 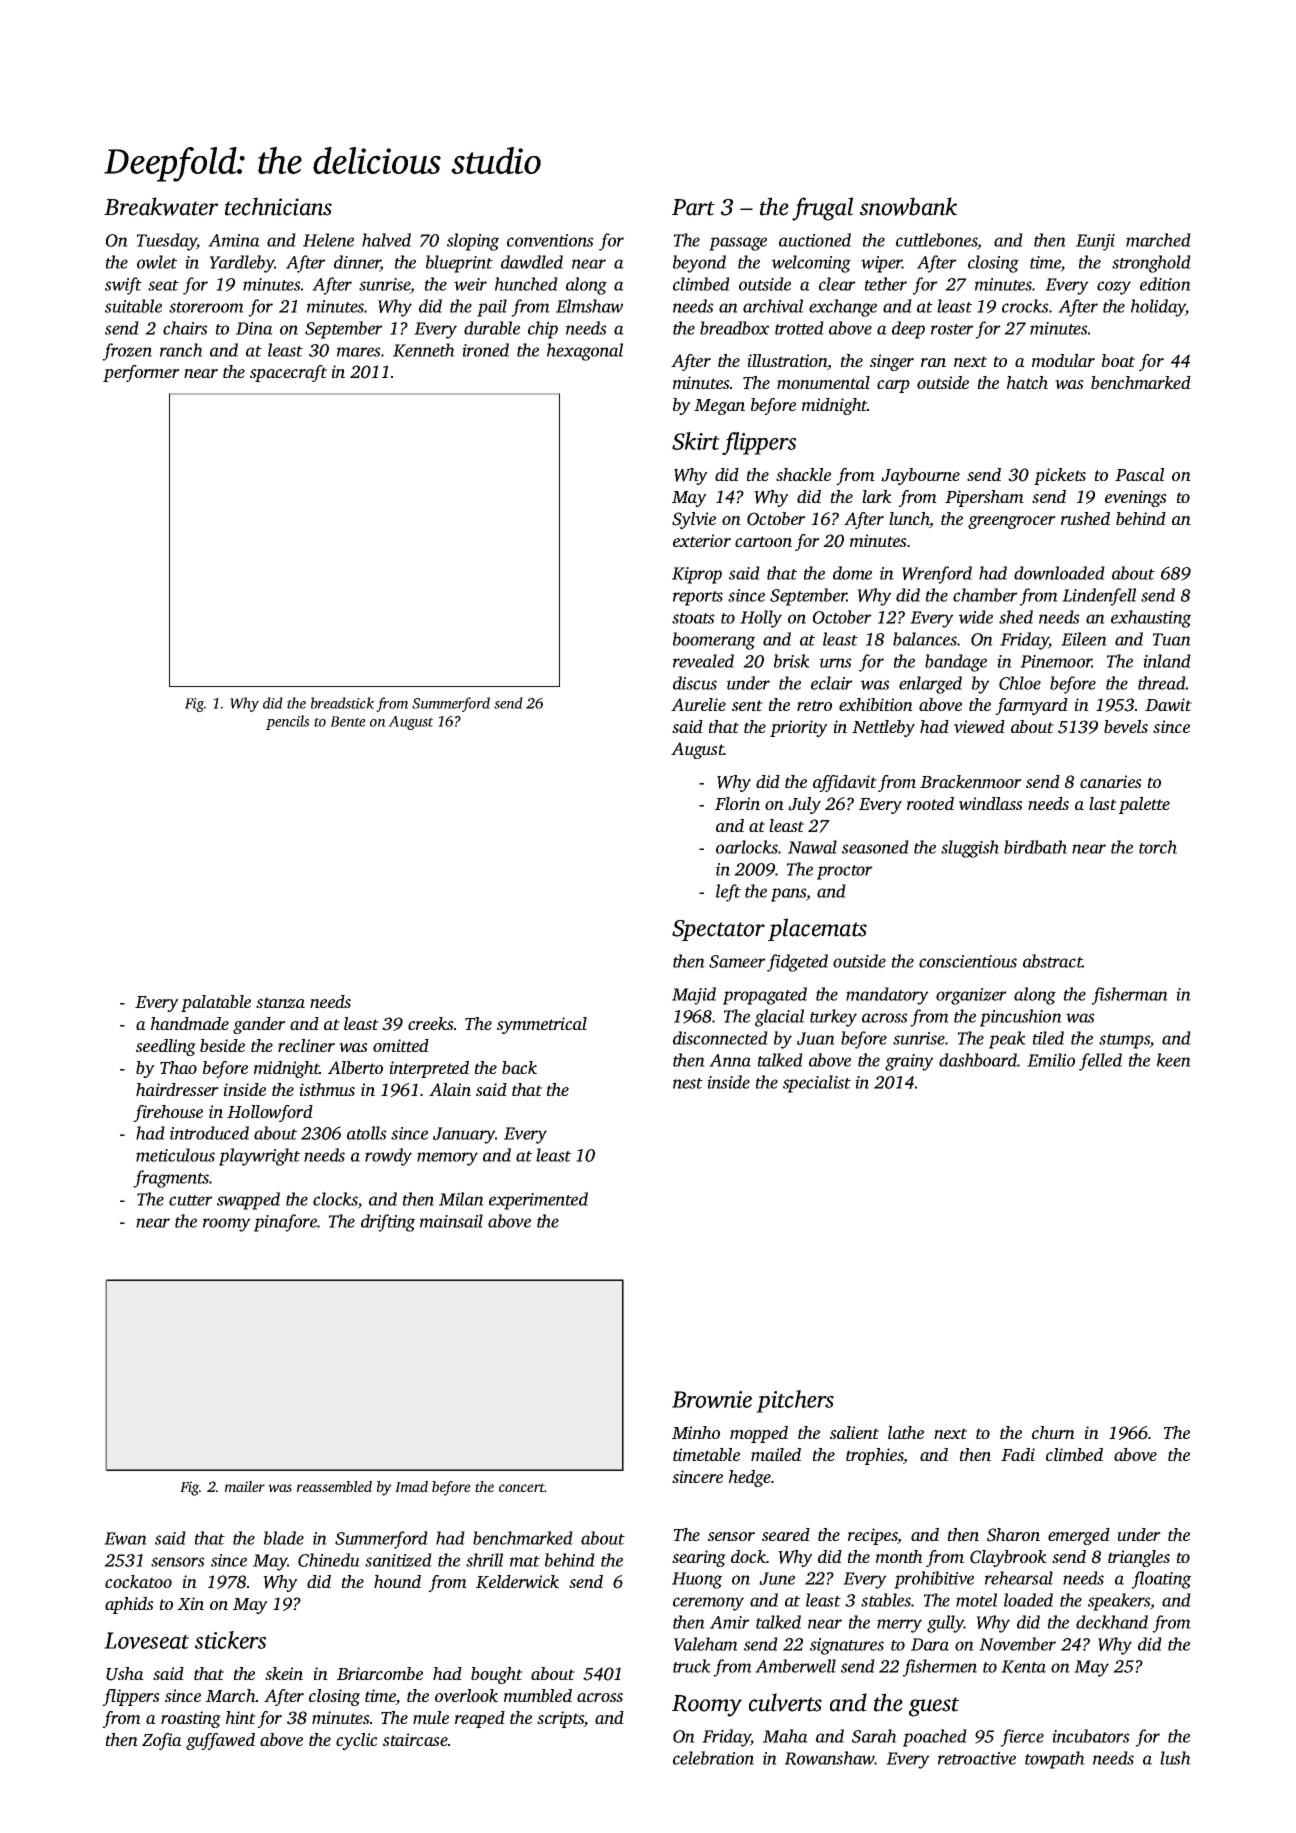 What do you see at coordinates (713, 1758) in the image?
I see `celebration` at bounding box center [713, 1758].
